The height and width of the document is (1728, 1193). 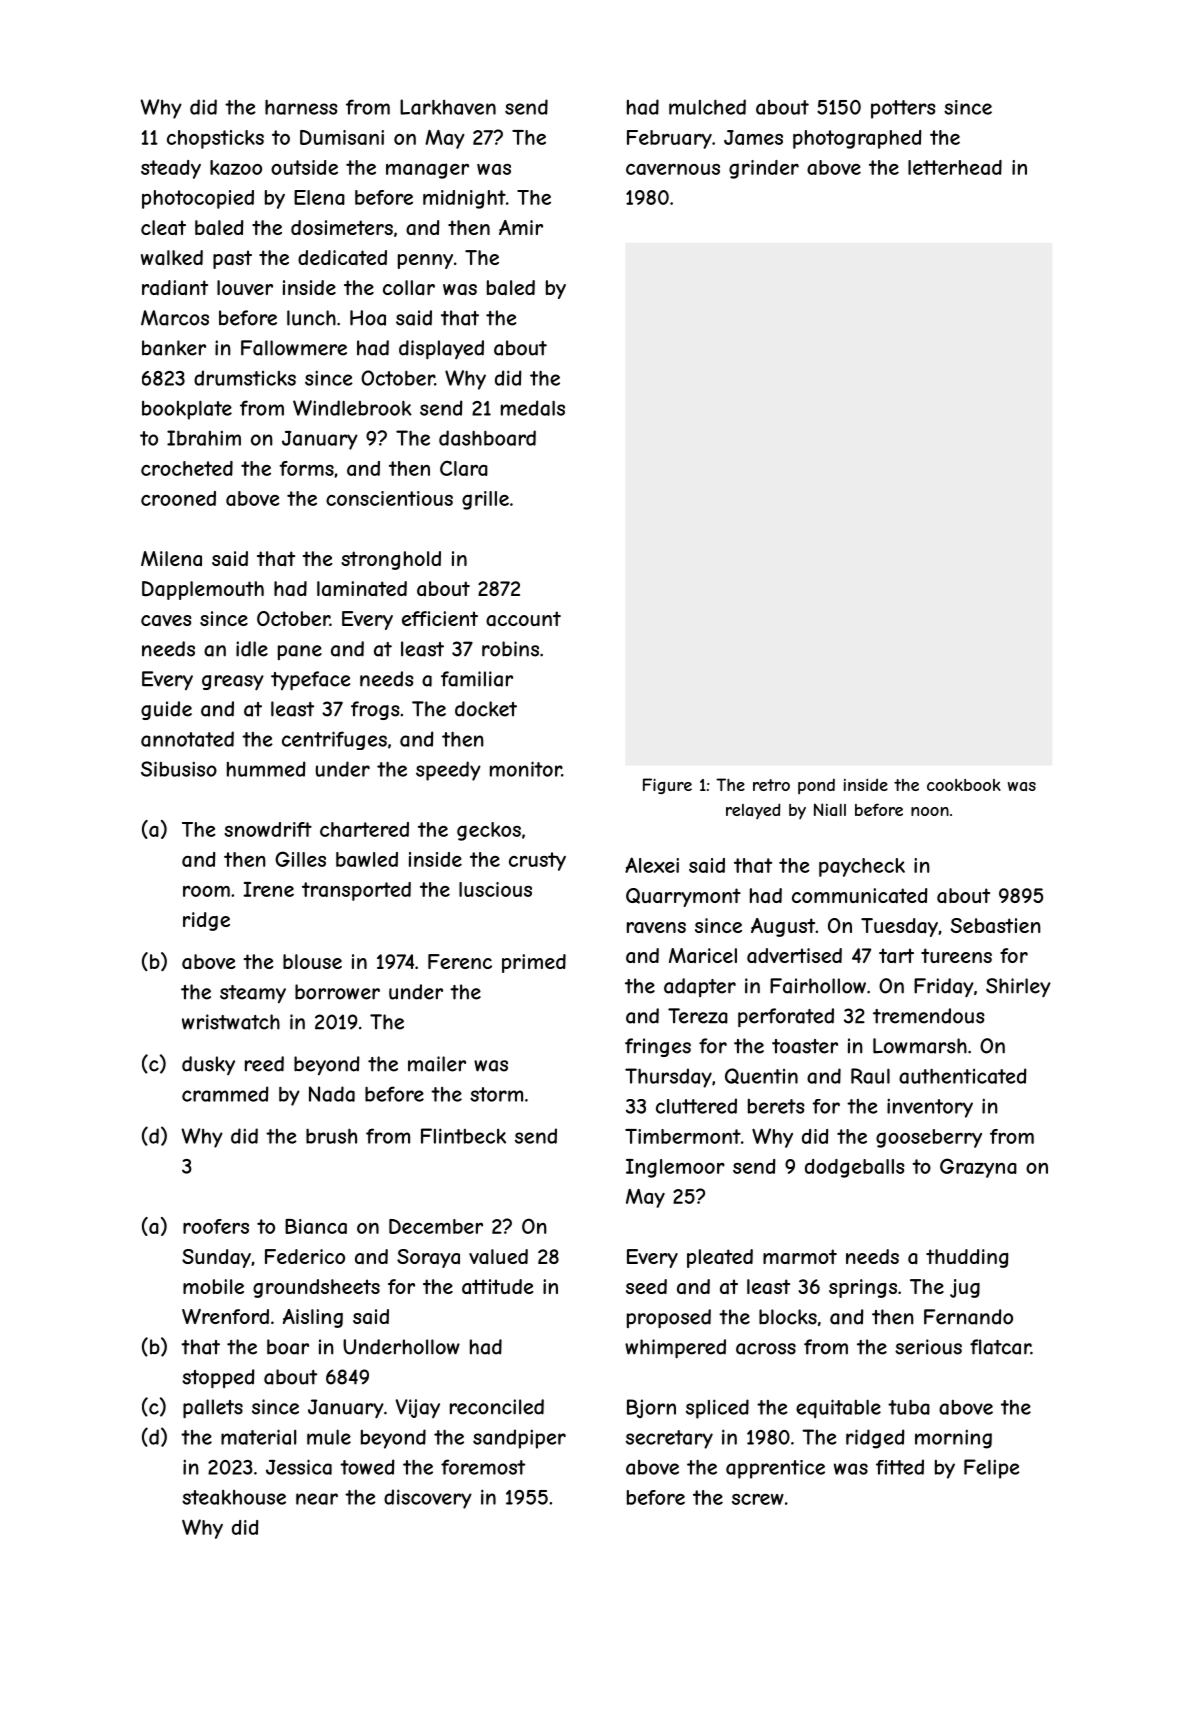 I want to click on Dumisani, so click(x=342, y=137).
